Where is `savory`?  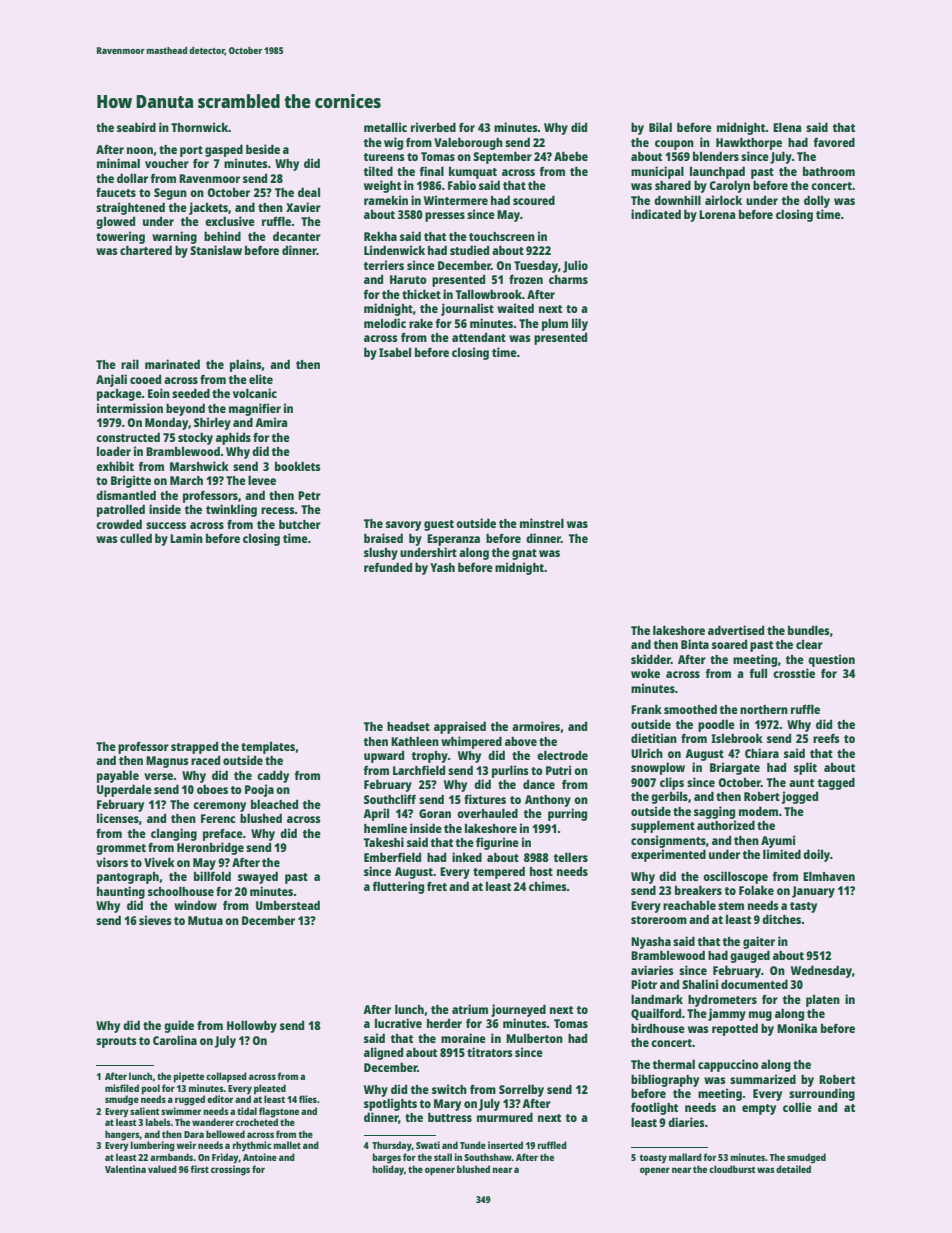
savory is located at coordinates (403, 526).
